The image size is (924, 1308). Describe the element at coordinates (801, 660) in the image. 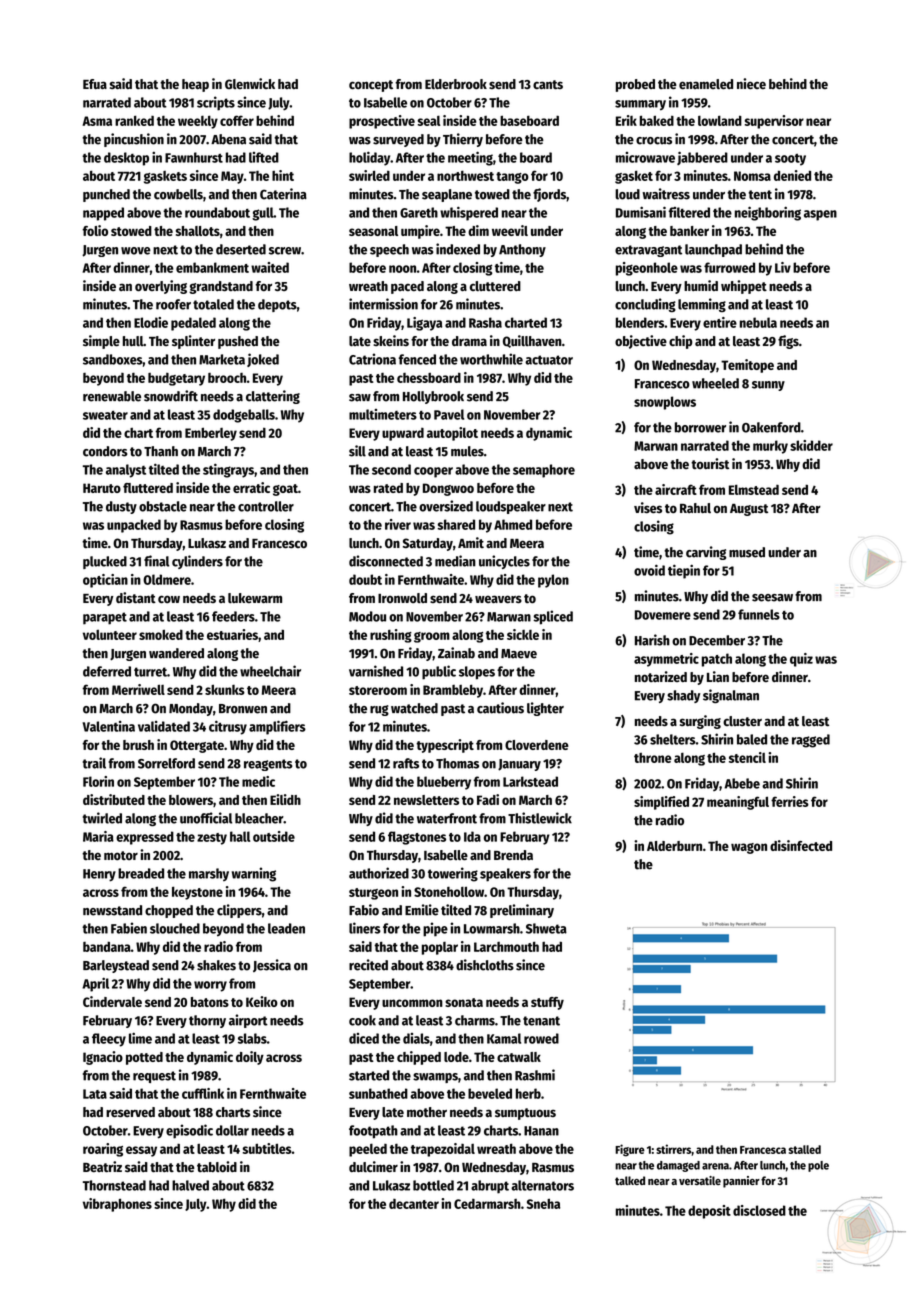

I see `quiz` at that location.
